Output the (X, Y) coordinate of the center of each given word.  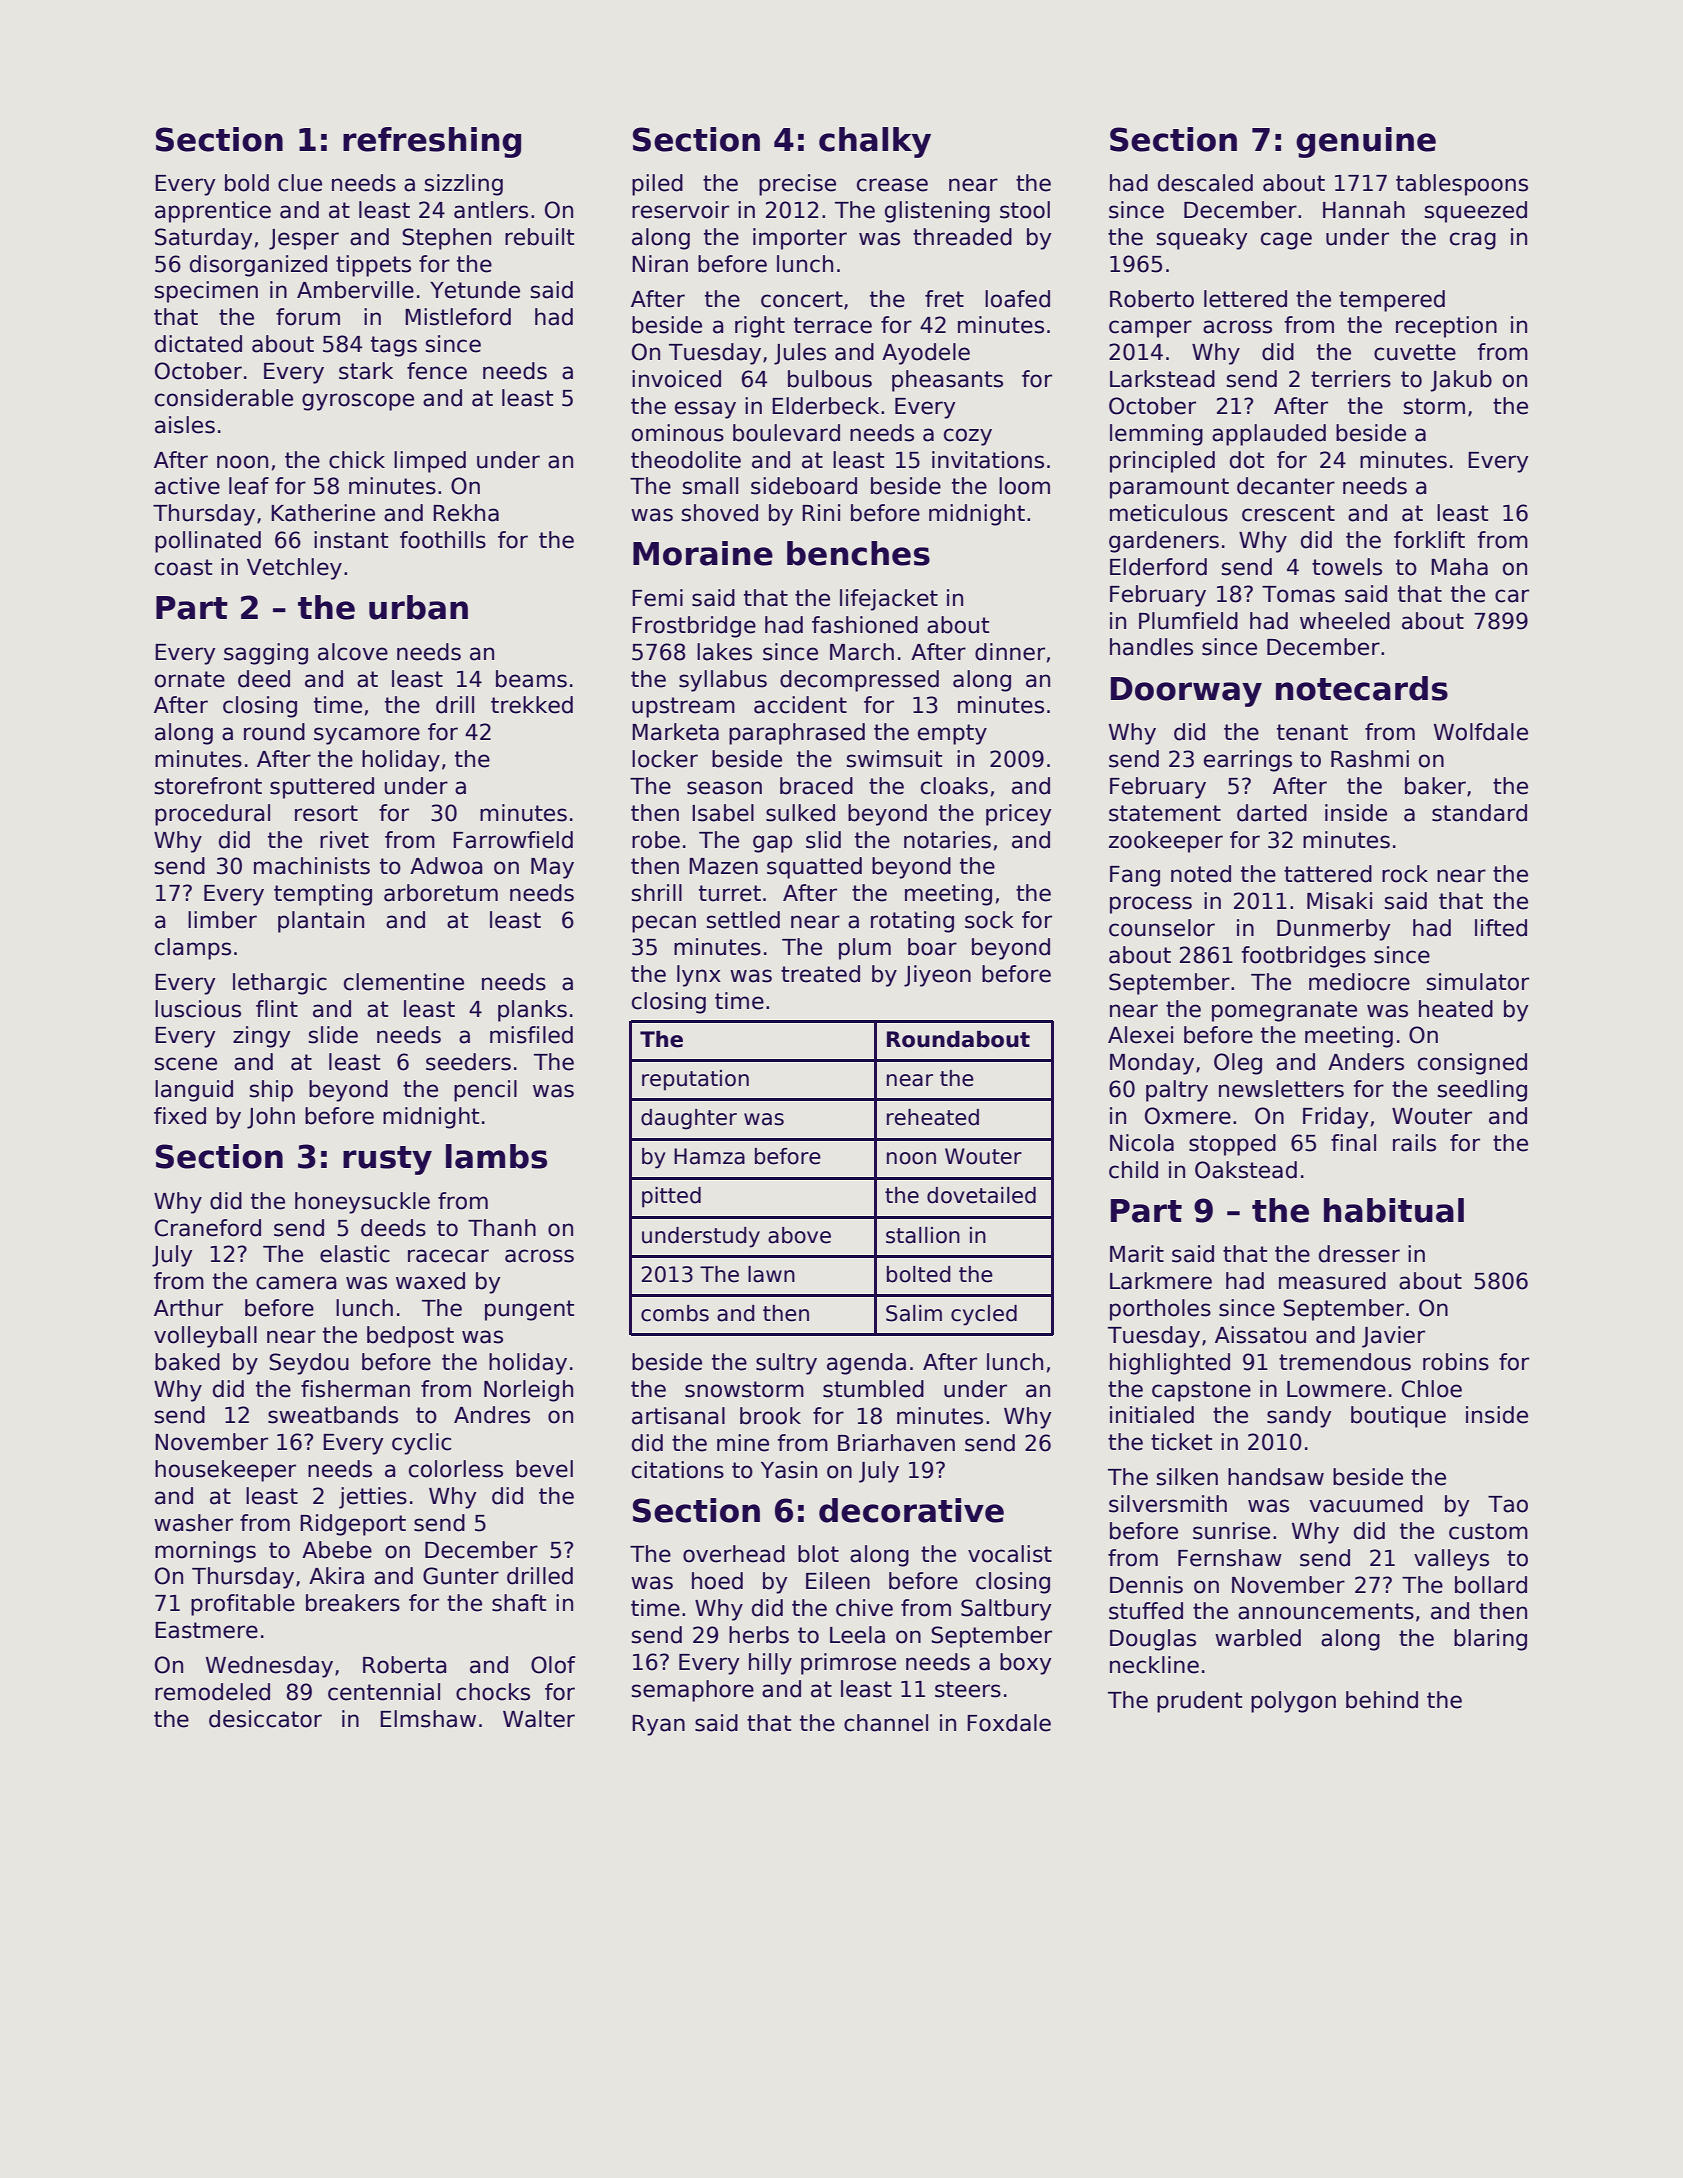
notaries (947, 840)
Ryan (658, 1725)
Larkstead (1162, 379)
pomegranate (1284, 1011)
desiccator (265, 1719)
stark (366, 371)
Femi (657, 598)
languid (194, 1091)
